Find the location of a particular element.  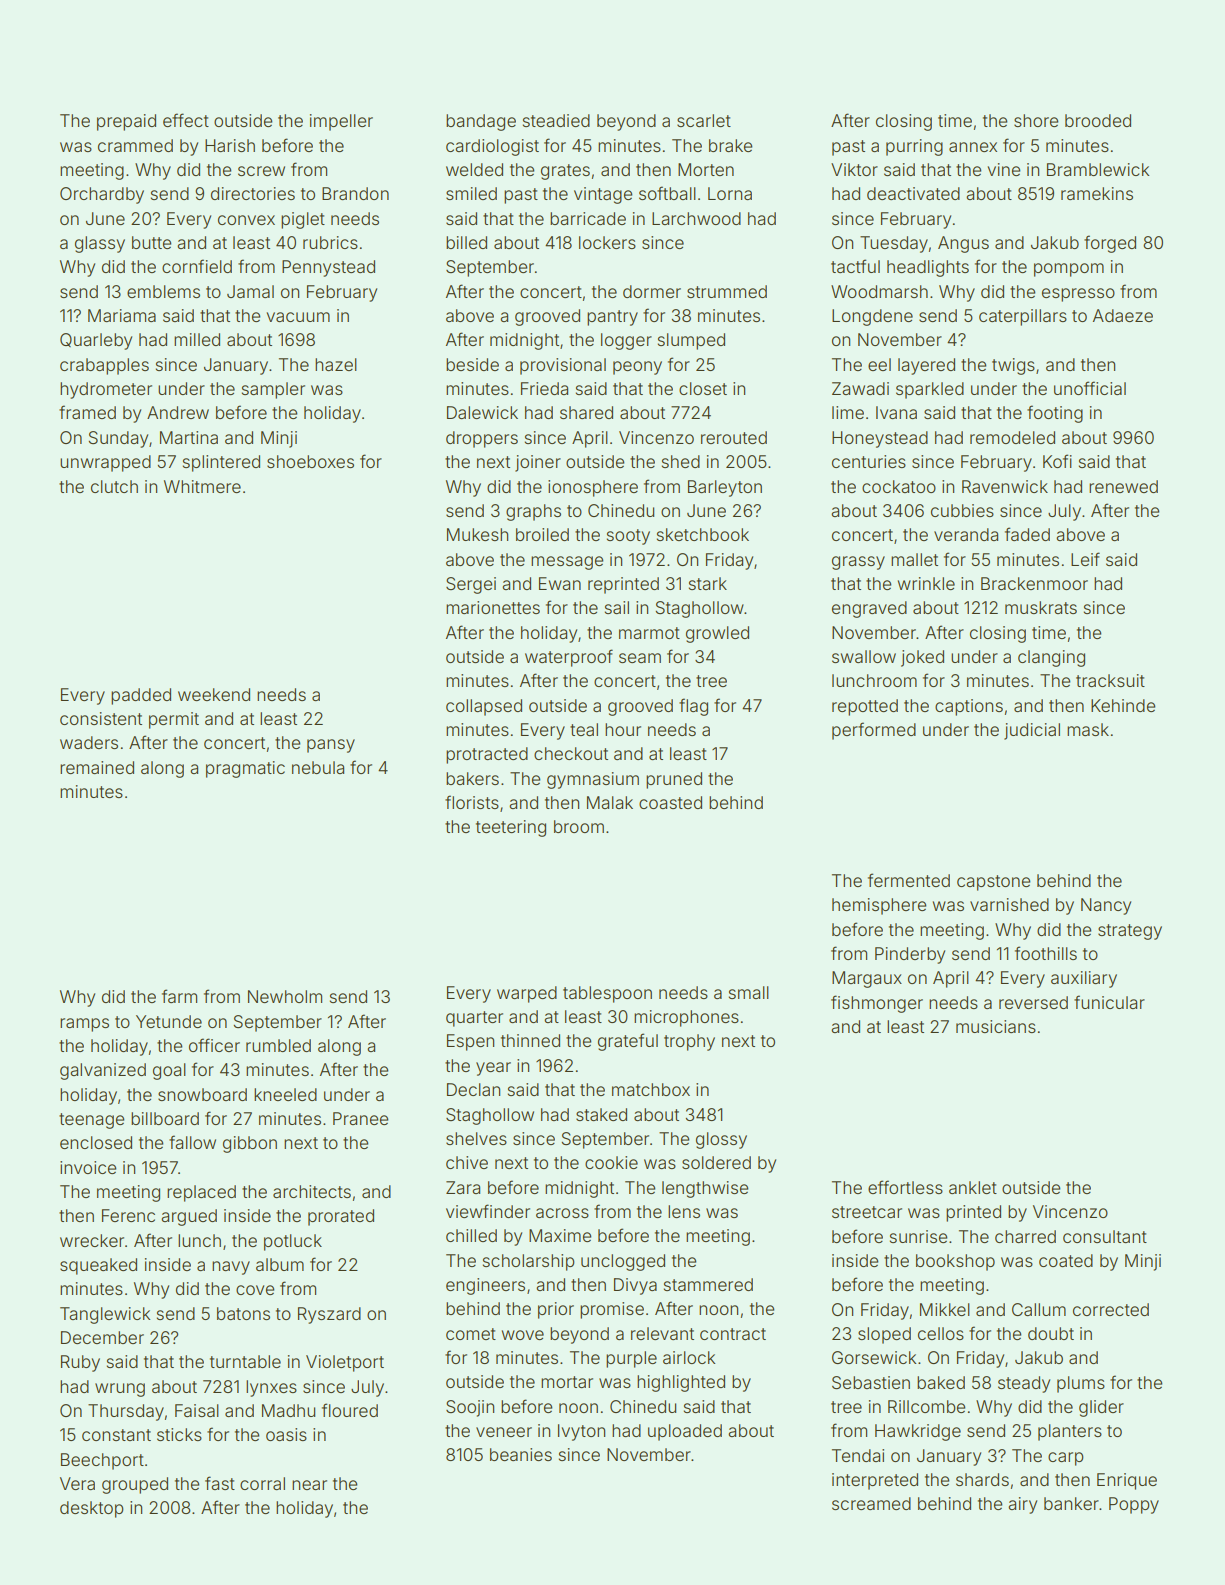

broom is located at coordinates (579, 826).
